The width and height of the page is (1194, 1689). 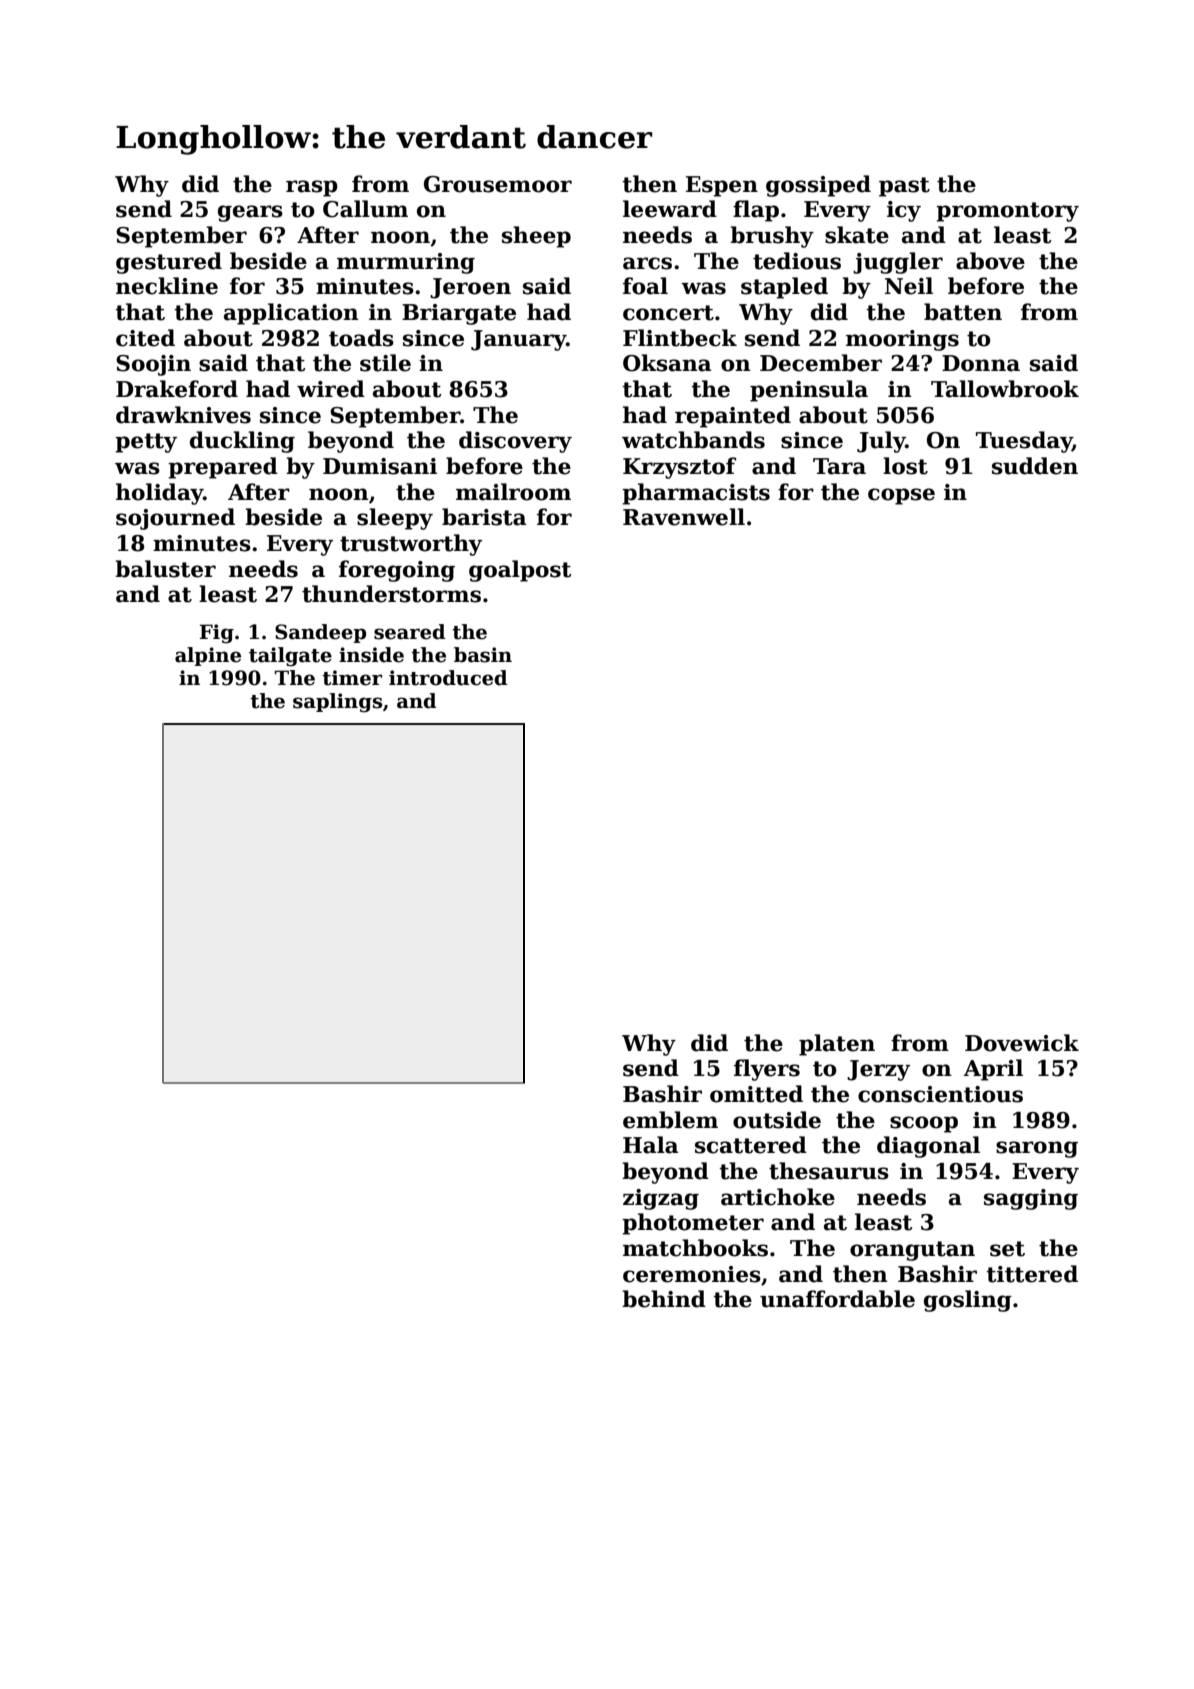 What do you see at coordinates (1022, 1043) in the page?
I see `Dovewick` at bounding box center [1022, 1043].
